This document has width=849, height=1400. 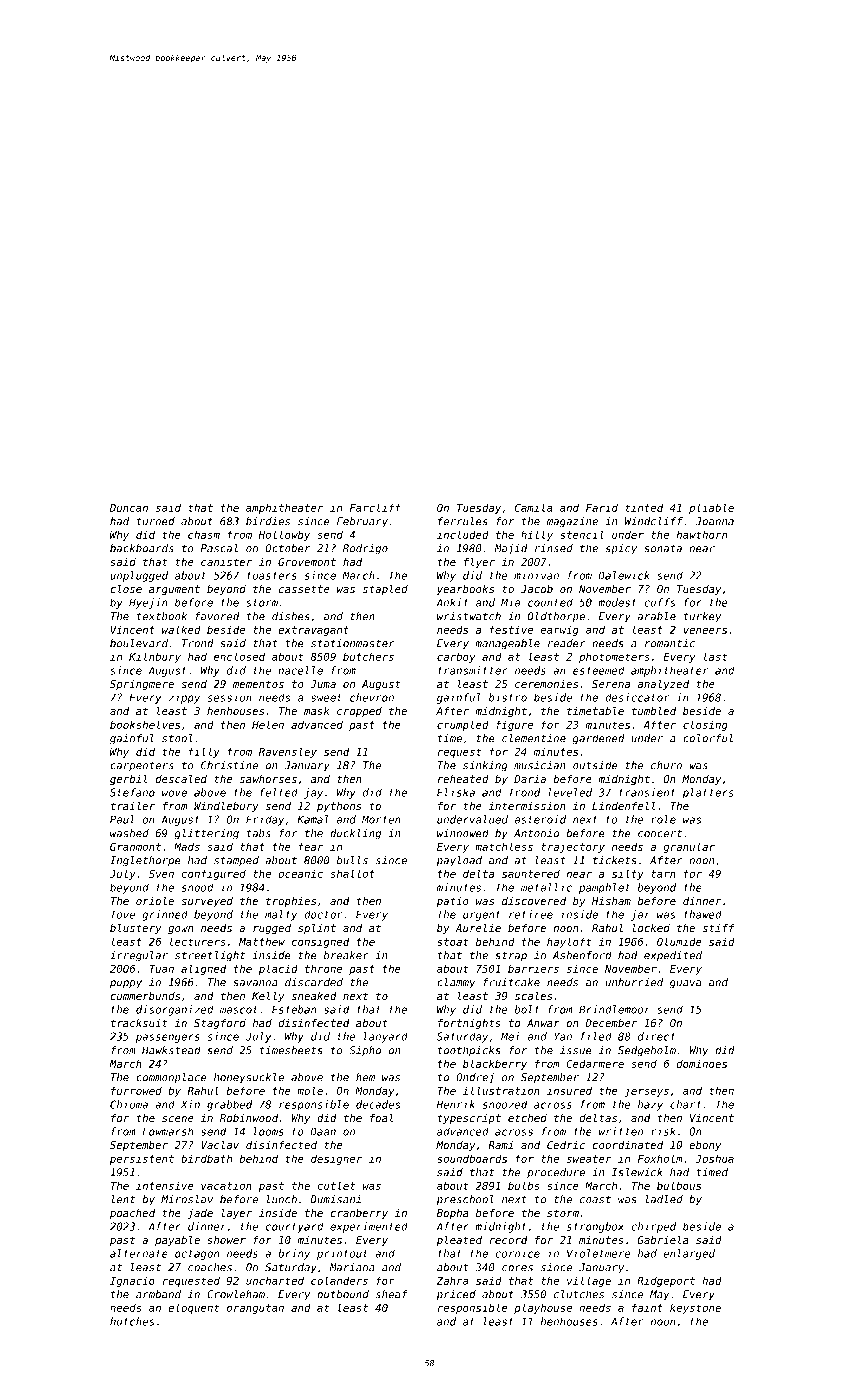 What do you see at coordinates (463, 725) in the document?
I see `crumpled` at bounding box center [463, 725].
